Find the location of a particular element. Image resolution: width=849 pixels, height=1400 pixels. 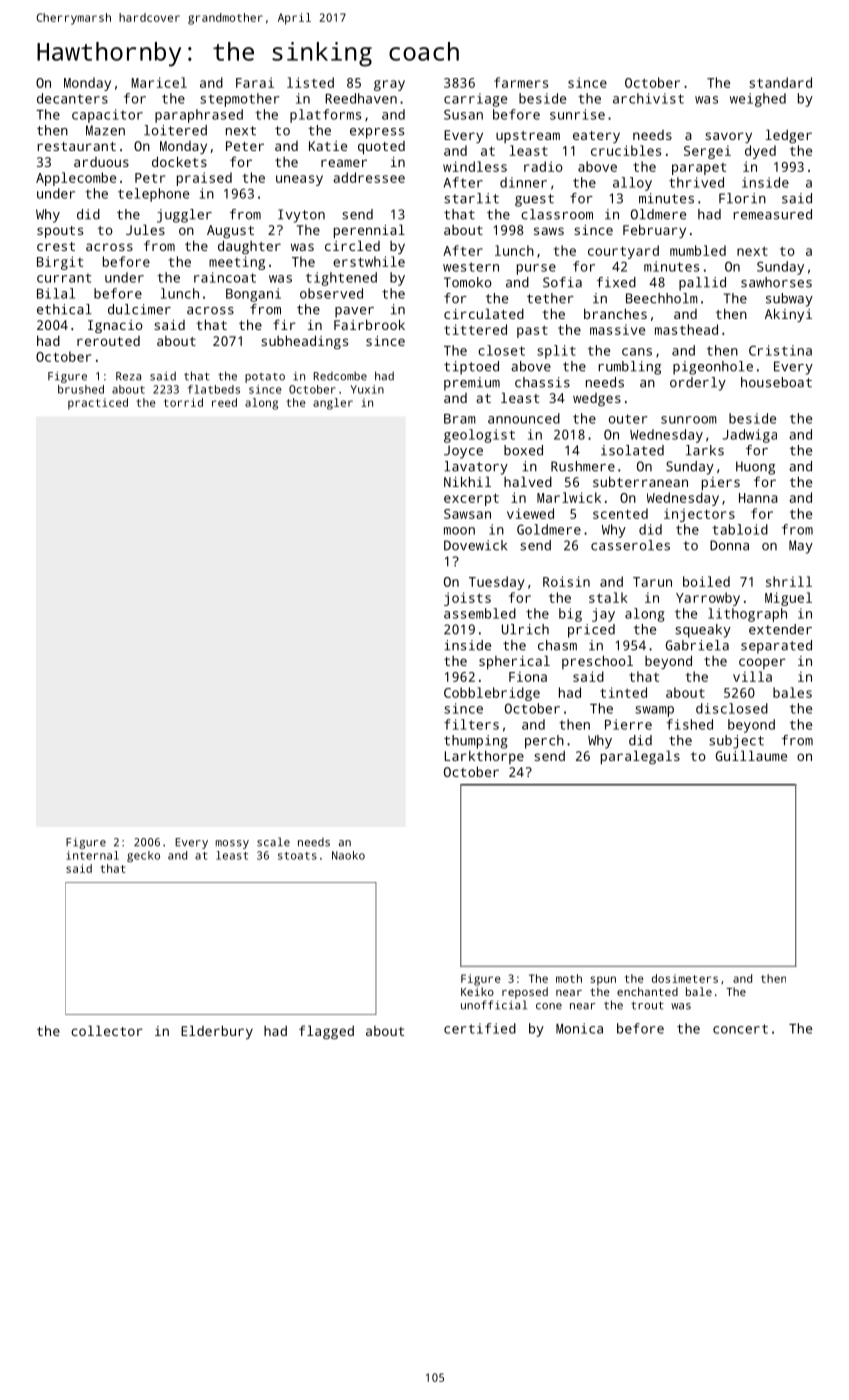

casseroles is located at coordinates (630, 545).
